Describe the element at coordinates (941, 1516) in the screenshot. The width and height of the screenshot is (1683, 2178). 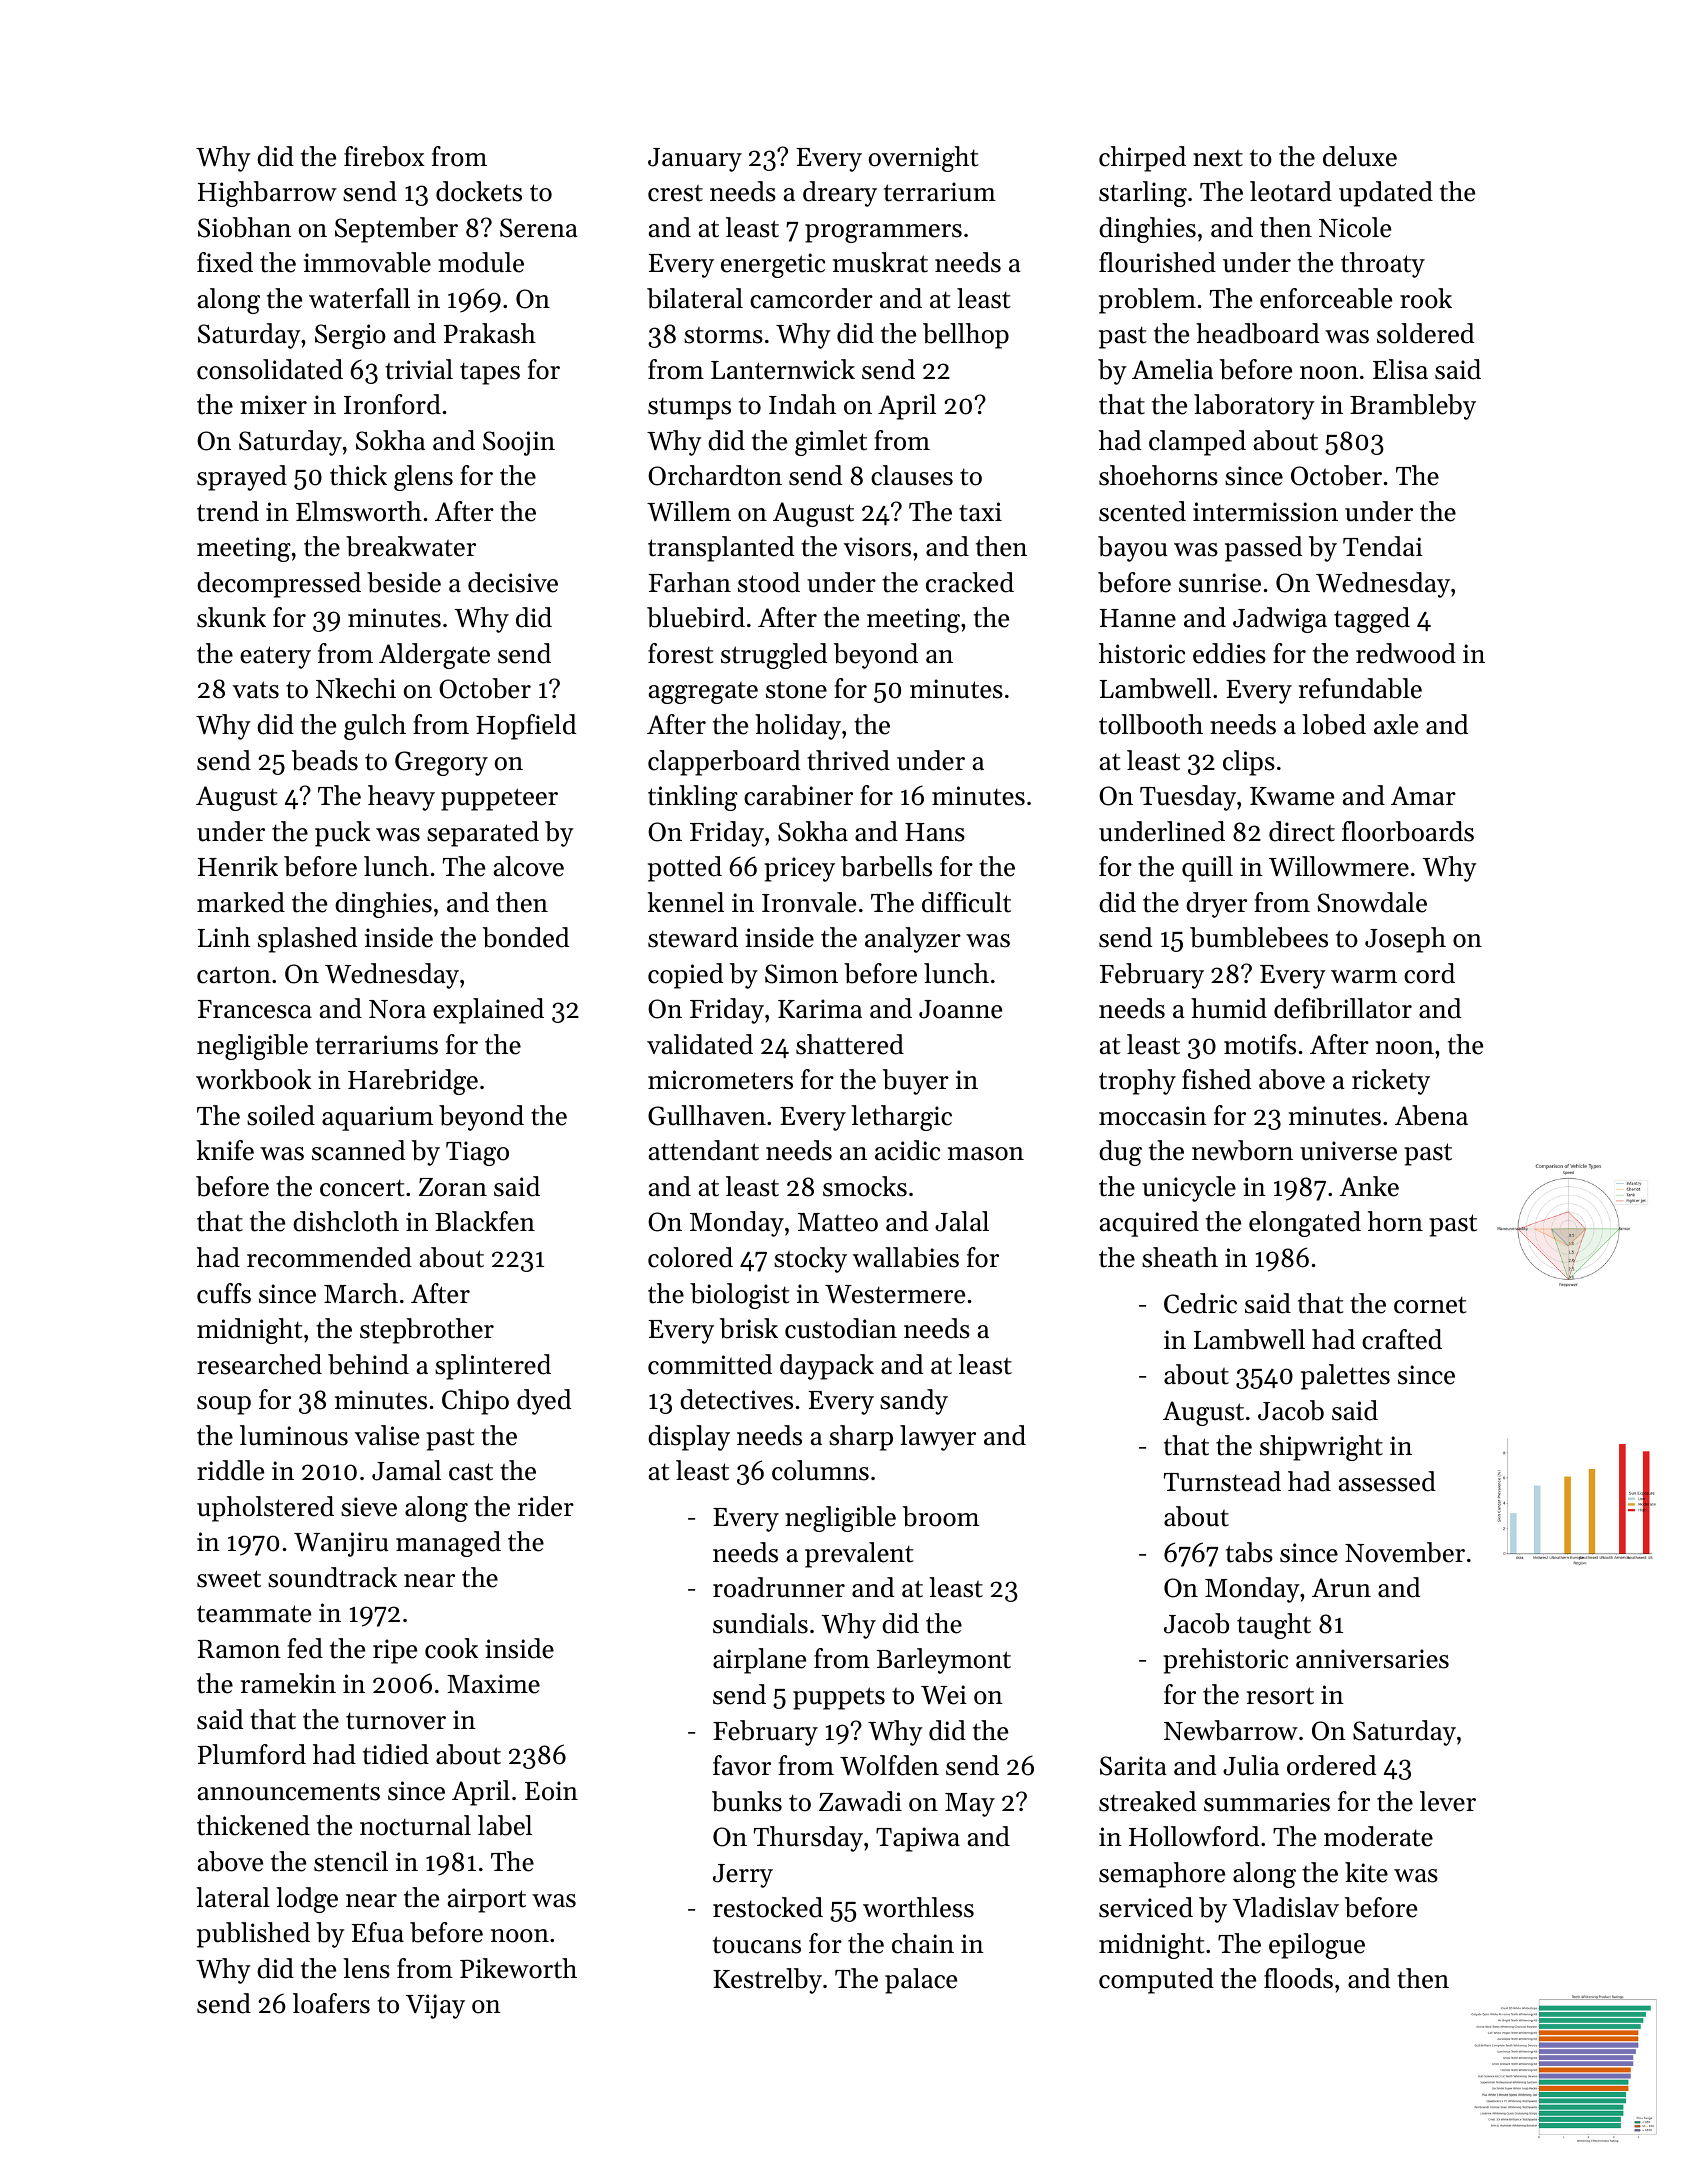
I see `broom` at that location.
